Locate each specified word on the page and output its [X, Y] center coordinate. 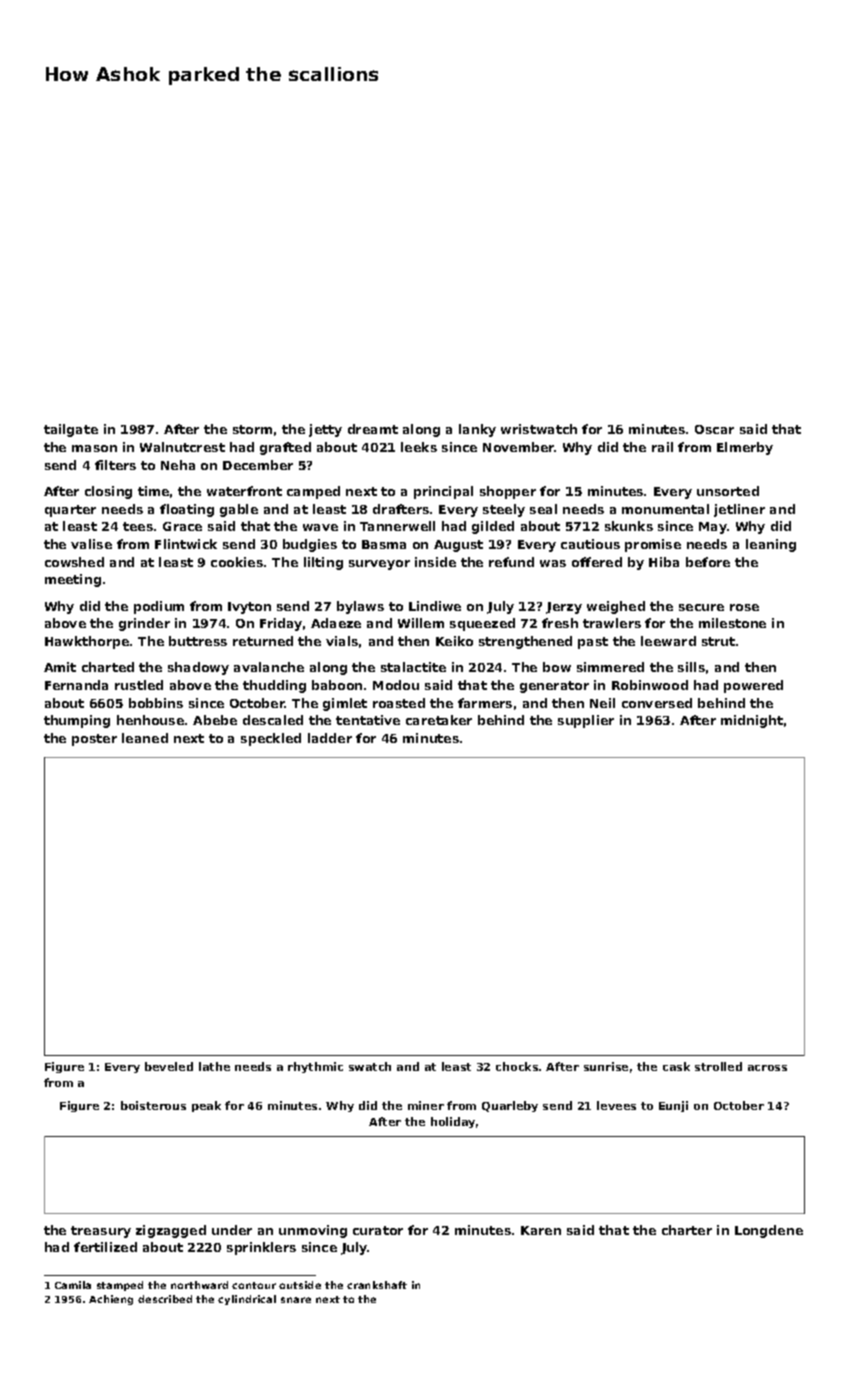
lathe [214, 1066]
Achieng [111, 1300]
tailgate [71, 430]
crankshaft [377, 1285]
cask [676, 1066]
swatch [370, 1066]
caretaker [439, 720]
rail [662, 447]
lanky [477, 430]
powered [753, 686]
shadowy [198, 668]
